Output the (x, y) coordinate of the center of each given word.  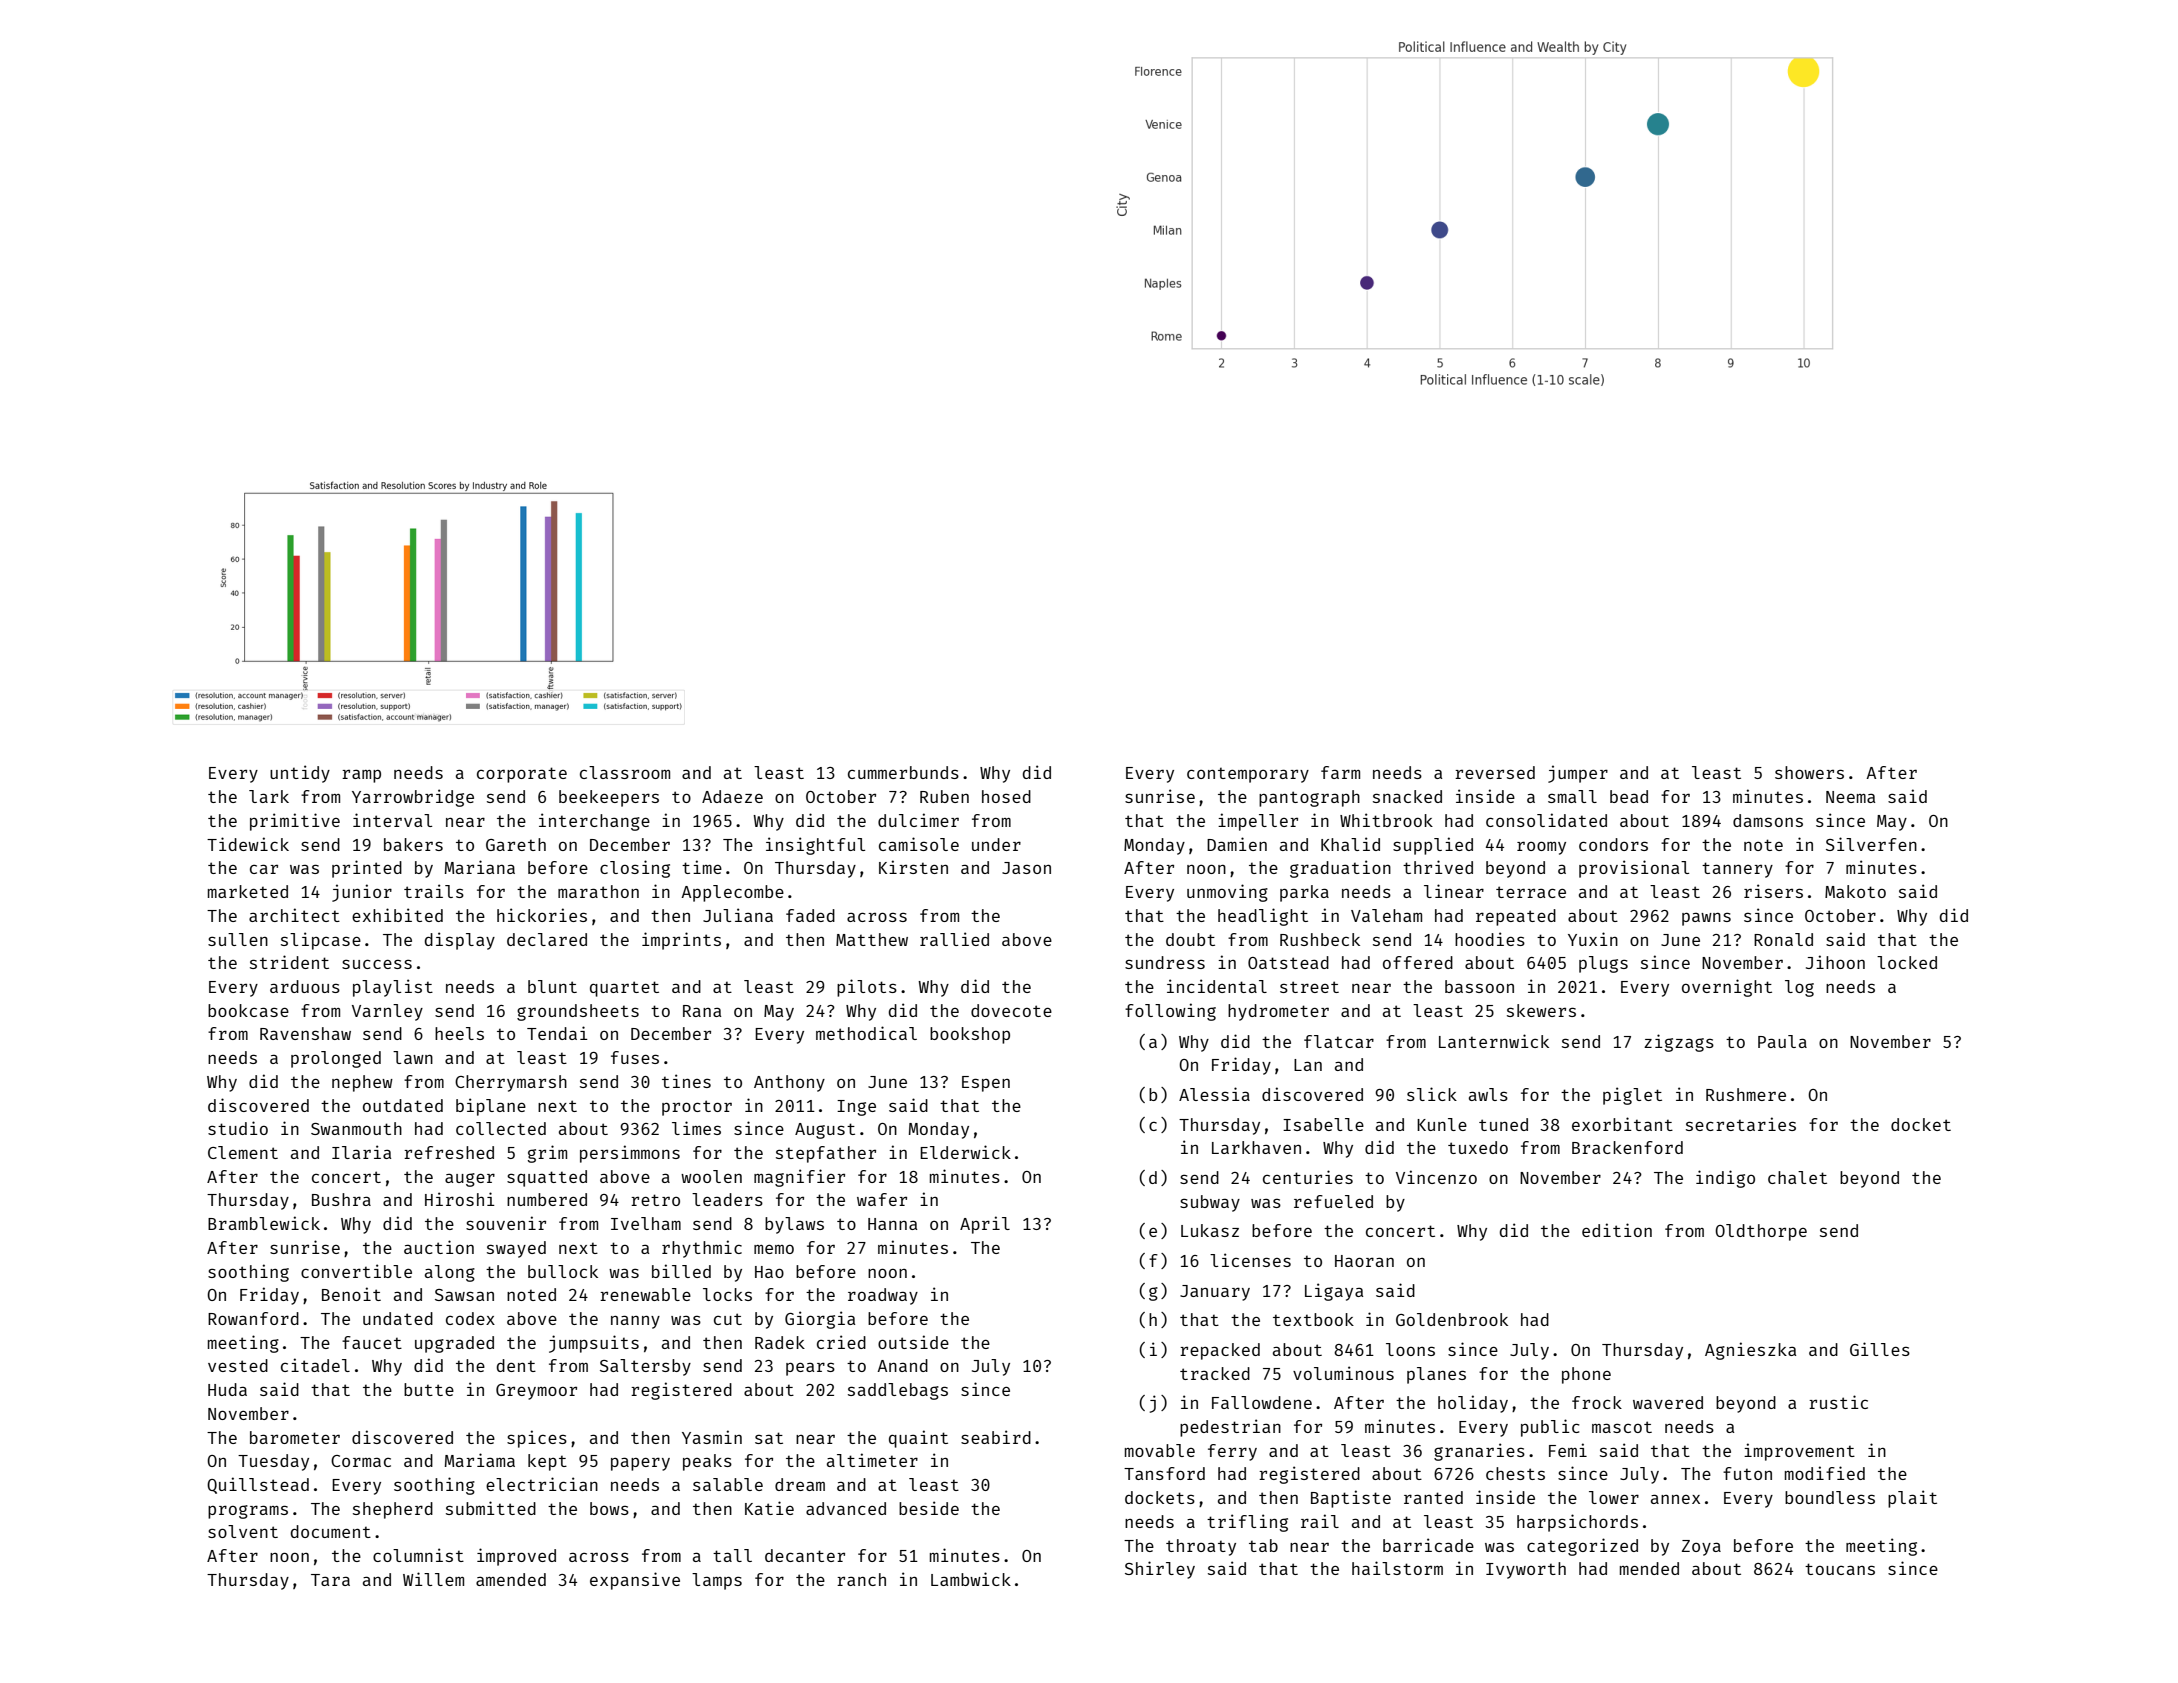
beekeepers (609, 798)
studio (238, 1128)
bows (609, 1508)
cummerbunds (903, 772)
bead (1629, 796)
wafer (882, 1199)
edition (1617, 1230)
